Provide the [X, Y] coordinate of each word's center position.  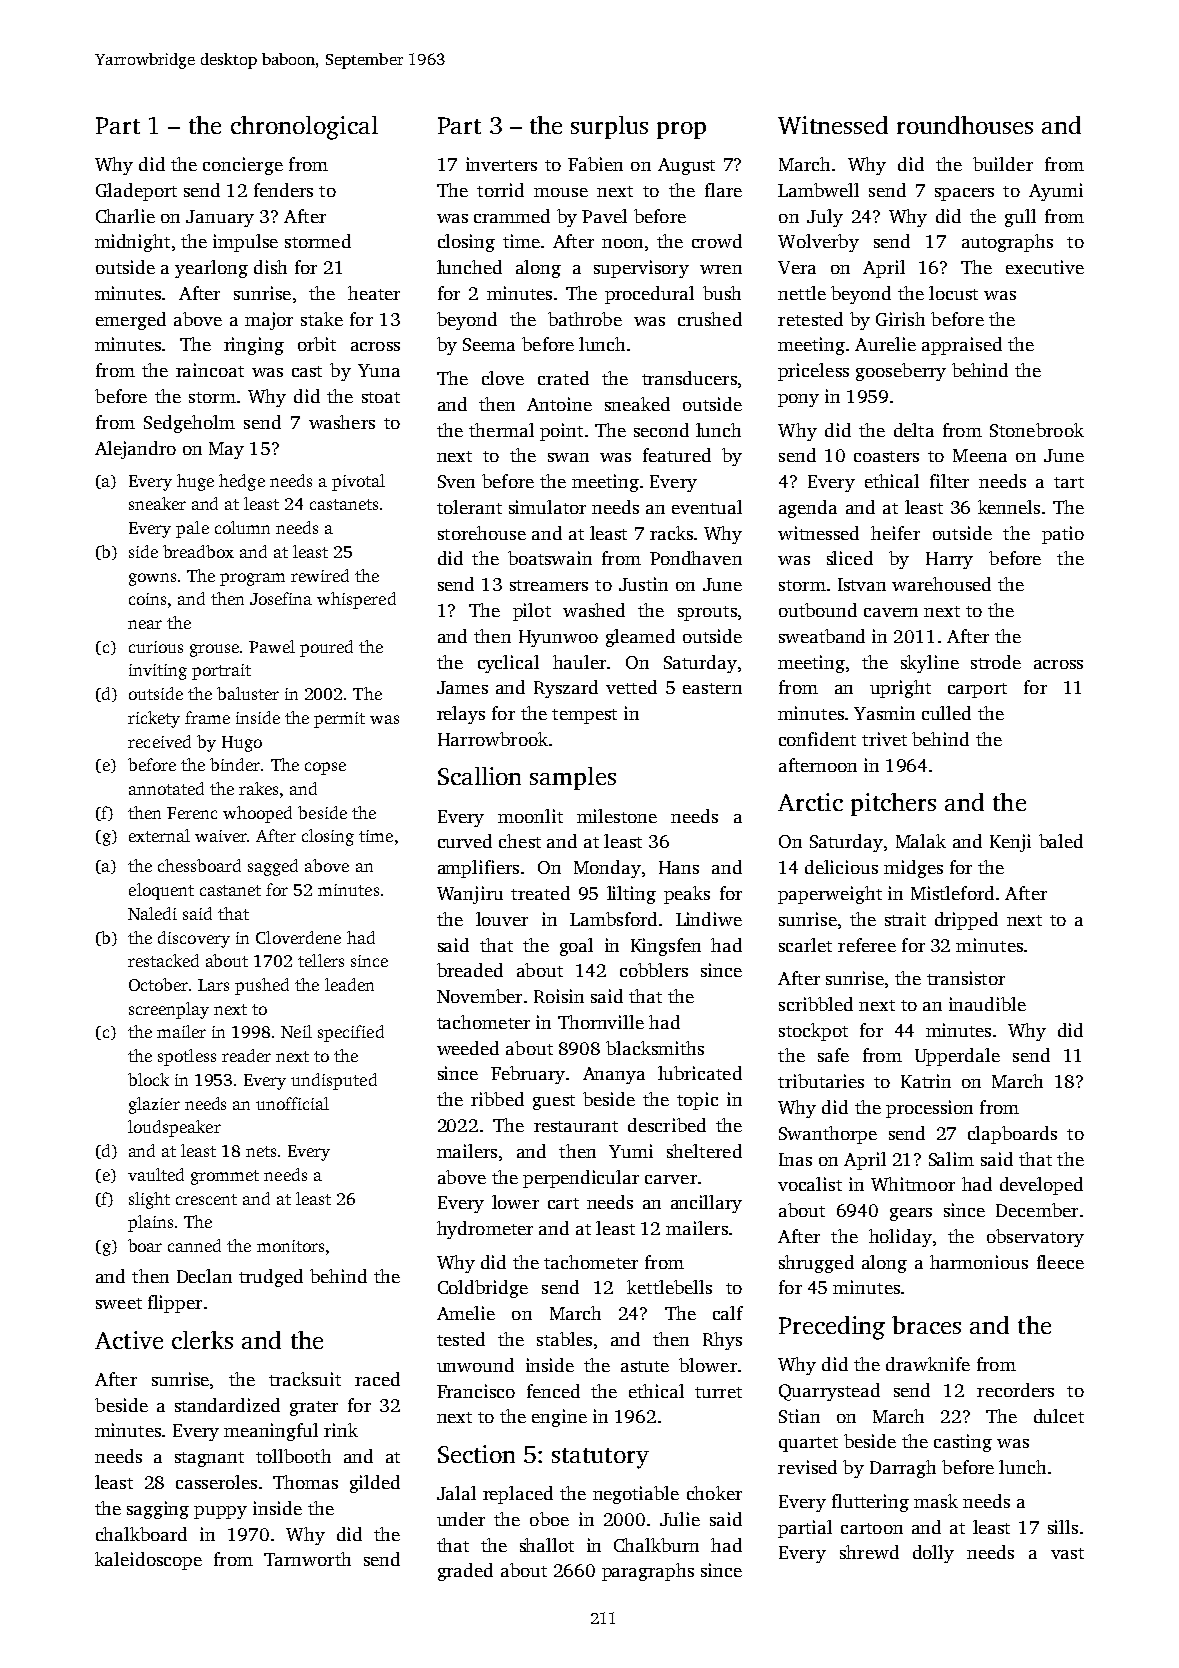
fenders [283, 190]
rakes [258, 788]
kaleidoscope [148, 1561]
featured [677, 455]
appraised [962, 346]
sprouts [707, 613]
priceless [813, 372]
